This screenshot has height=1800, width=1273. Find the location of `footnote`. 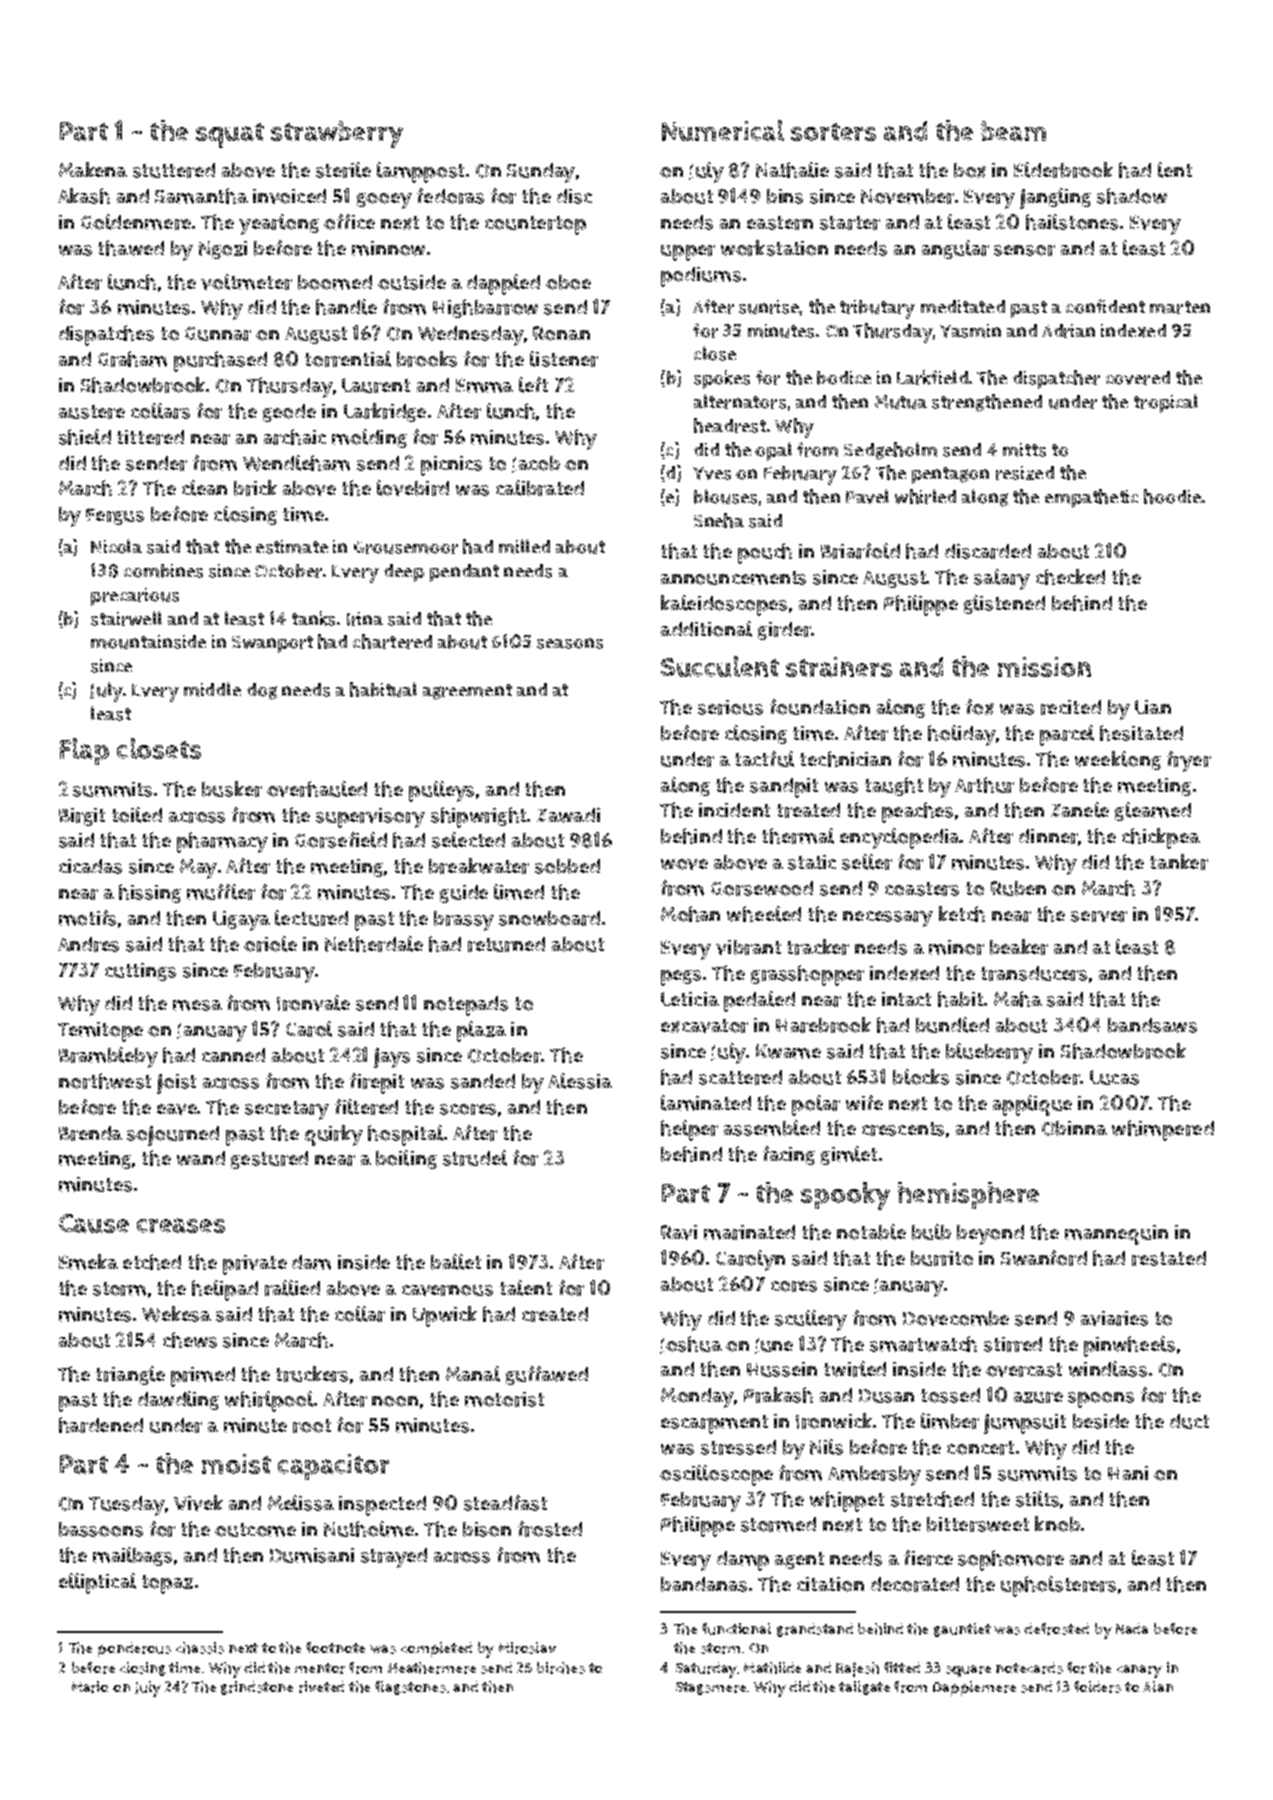

footnote is located at coordinates (335, 1647).
